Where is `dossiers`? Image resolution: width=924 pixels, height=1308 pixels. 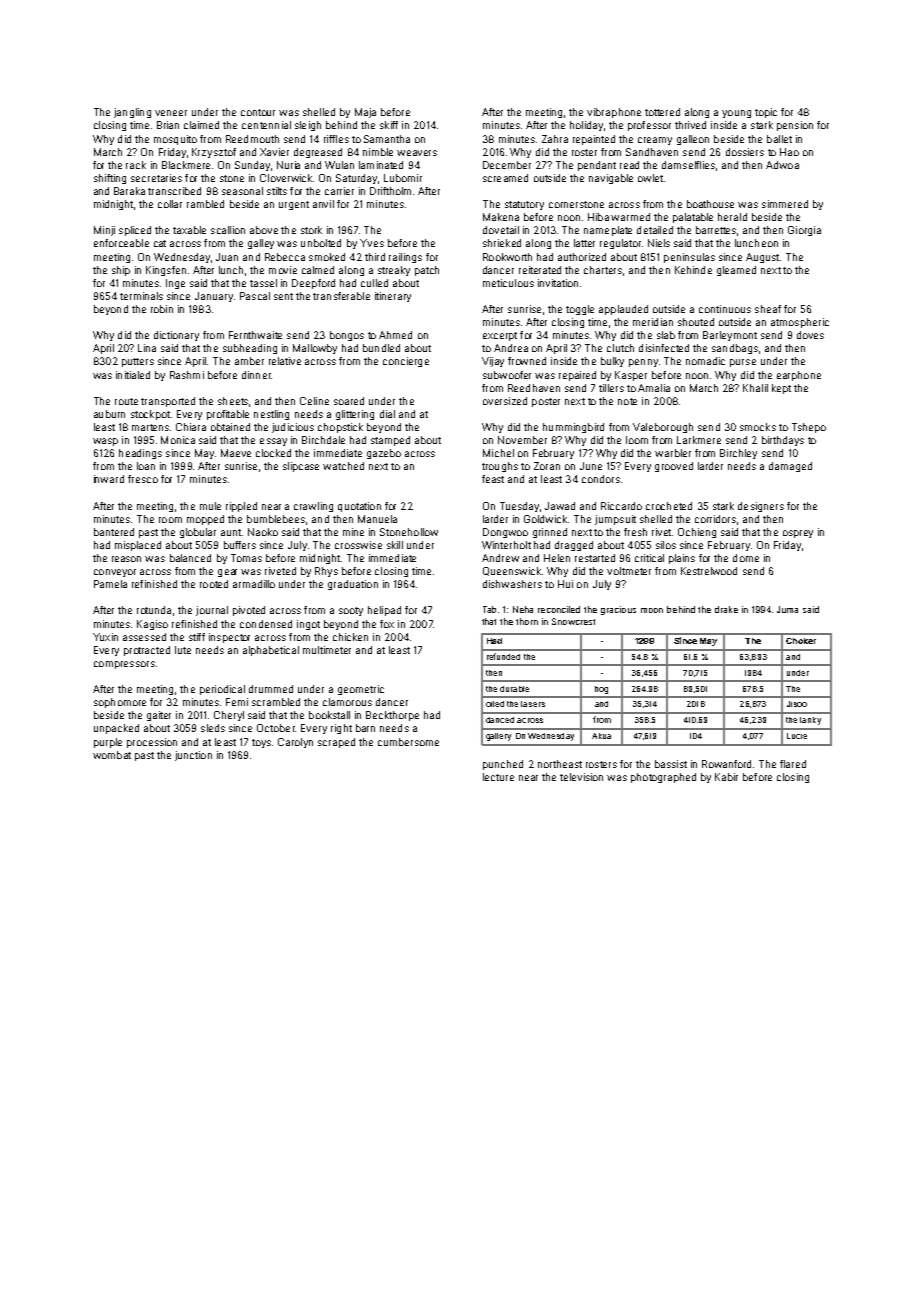
dossiers is located at coordinates (745, 152).
